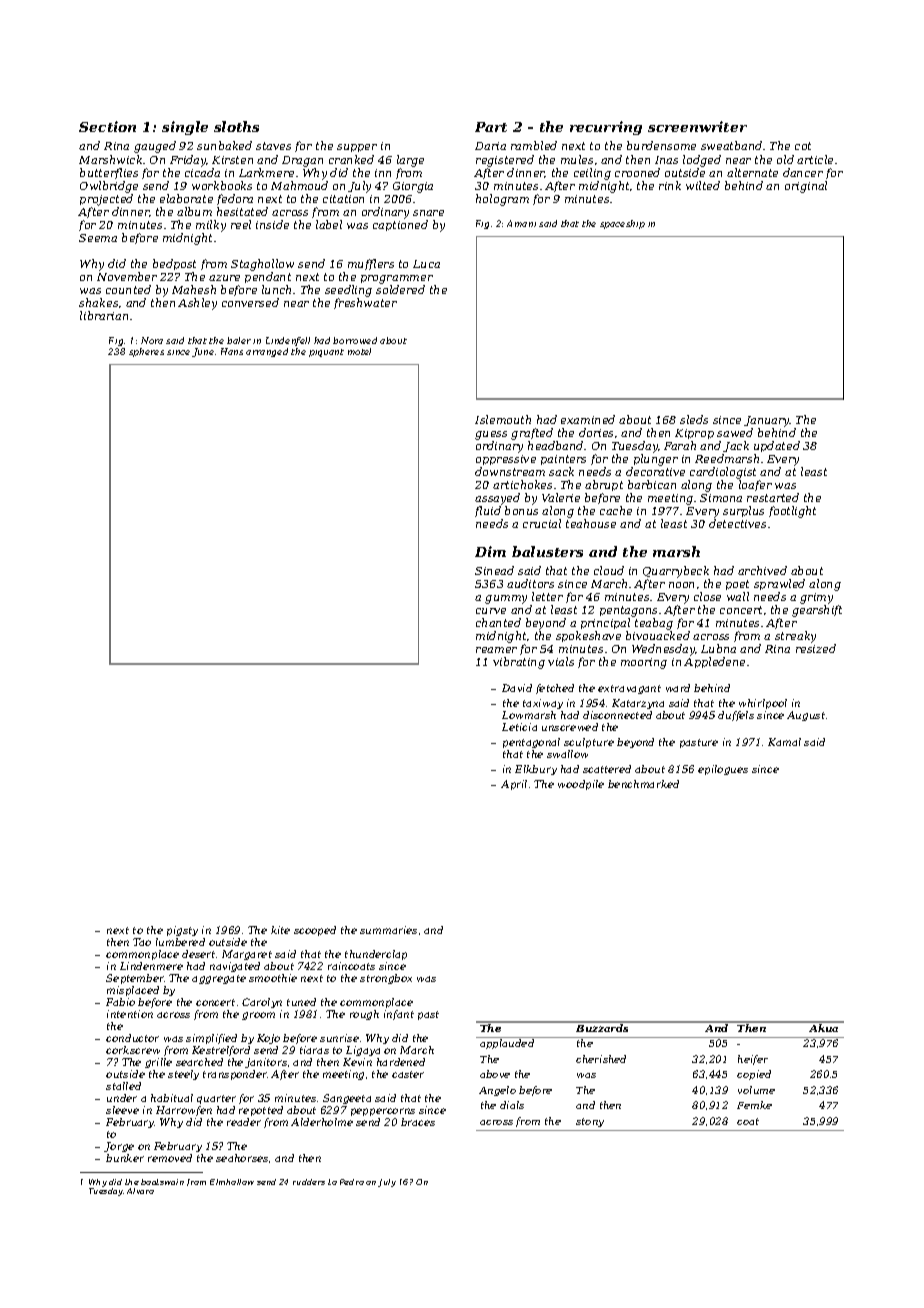  Describe the element at coordinates (622, 224) in the screenshot. I see `spaceship` at that location.
